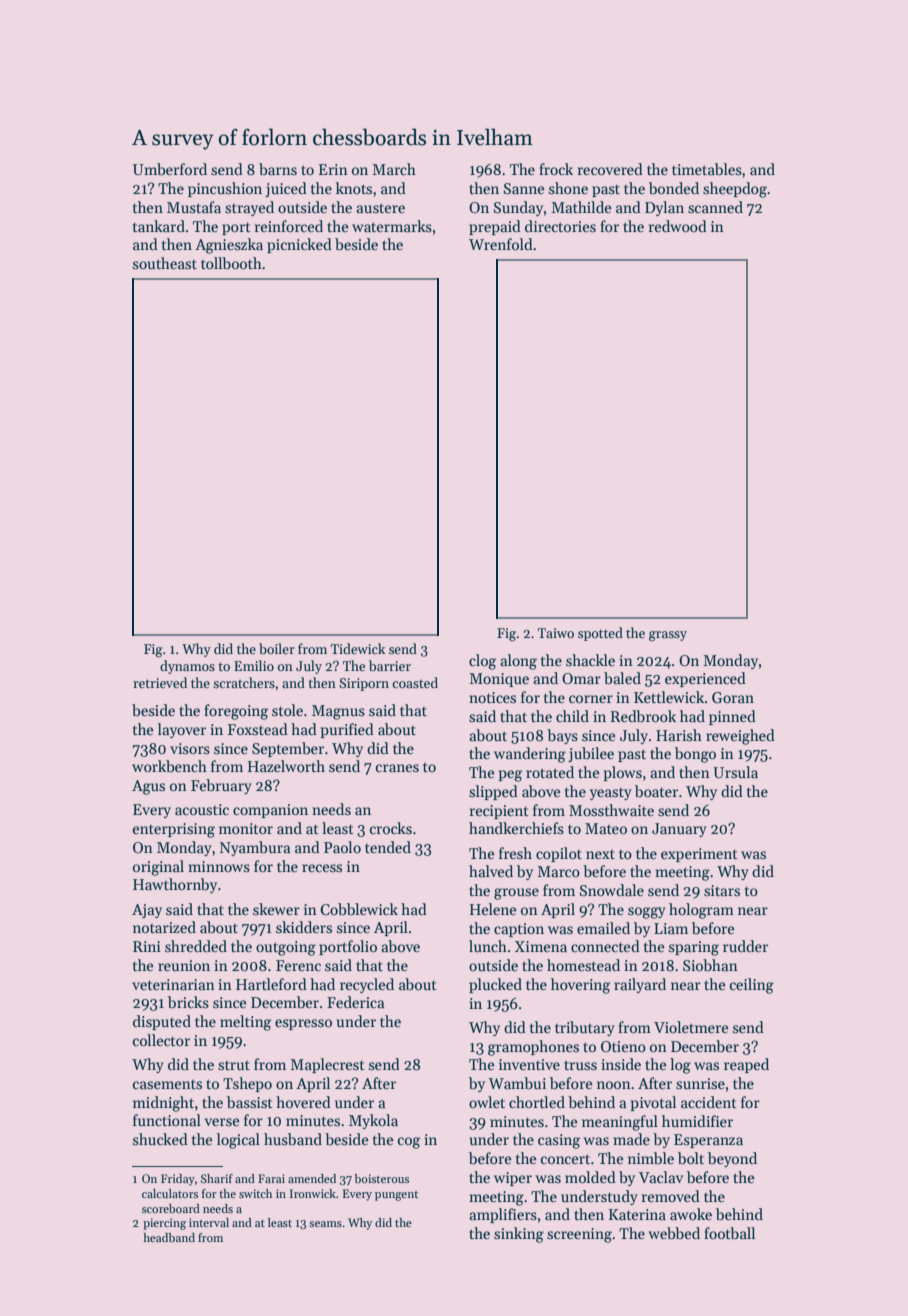 The image size is (908, 1316). I want to click on spotted, so click(600, 634).
